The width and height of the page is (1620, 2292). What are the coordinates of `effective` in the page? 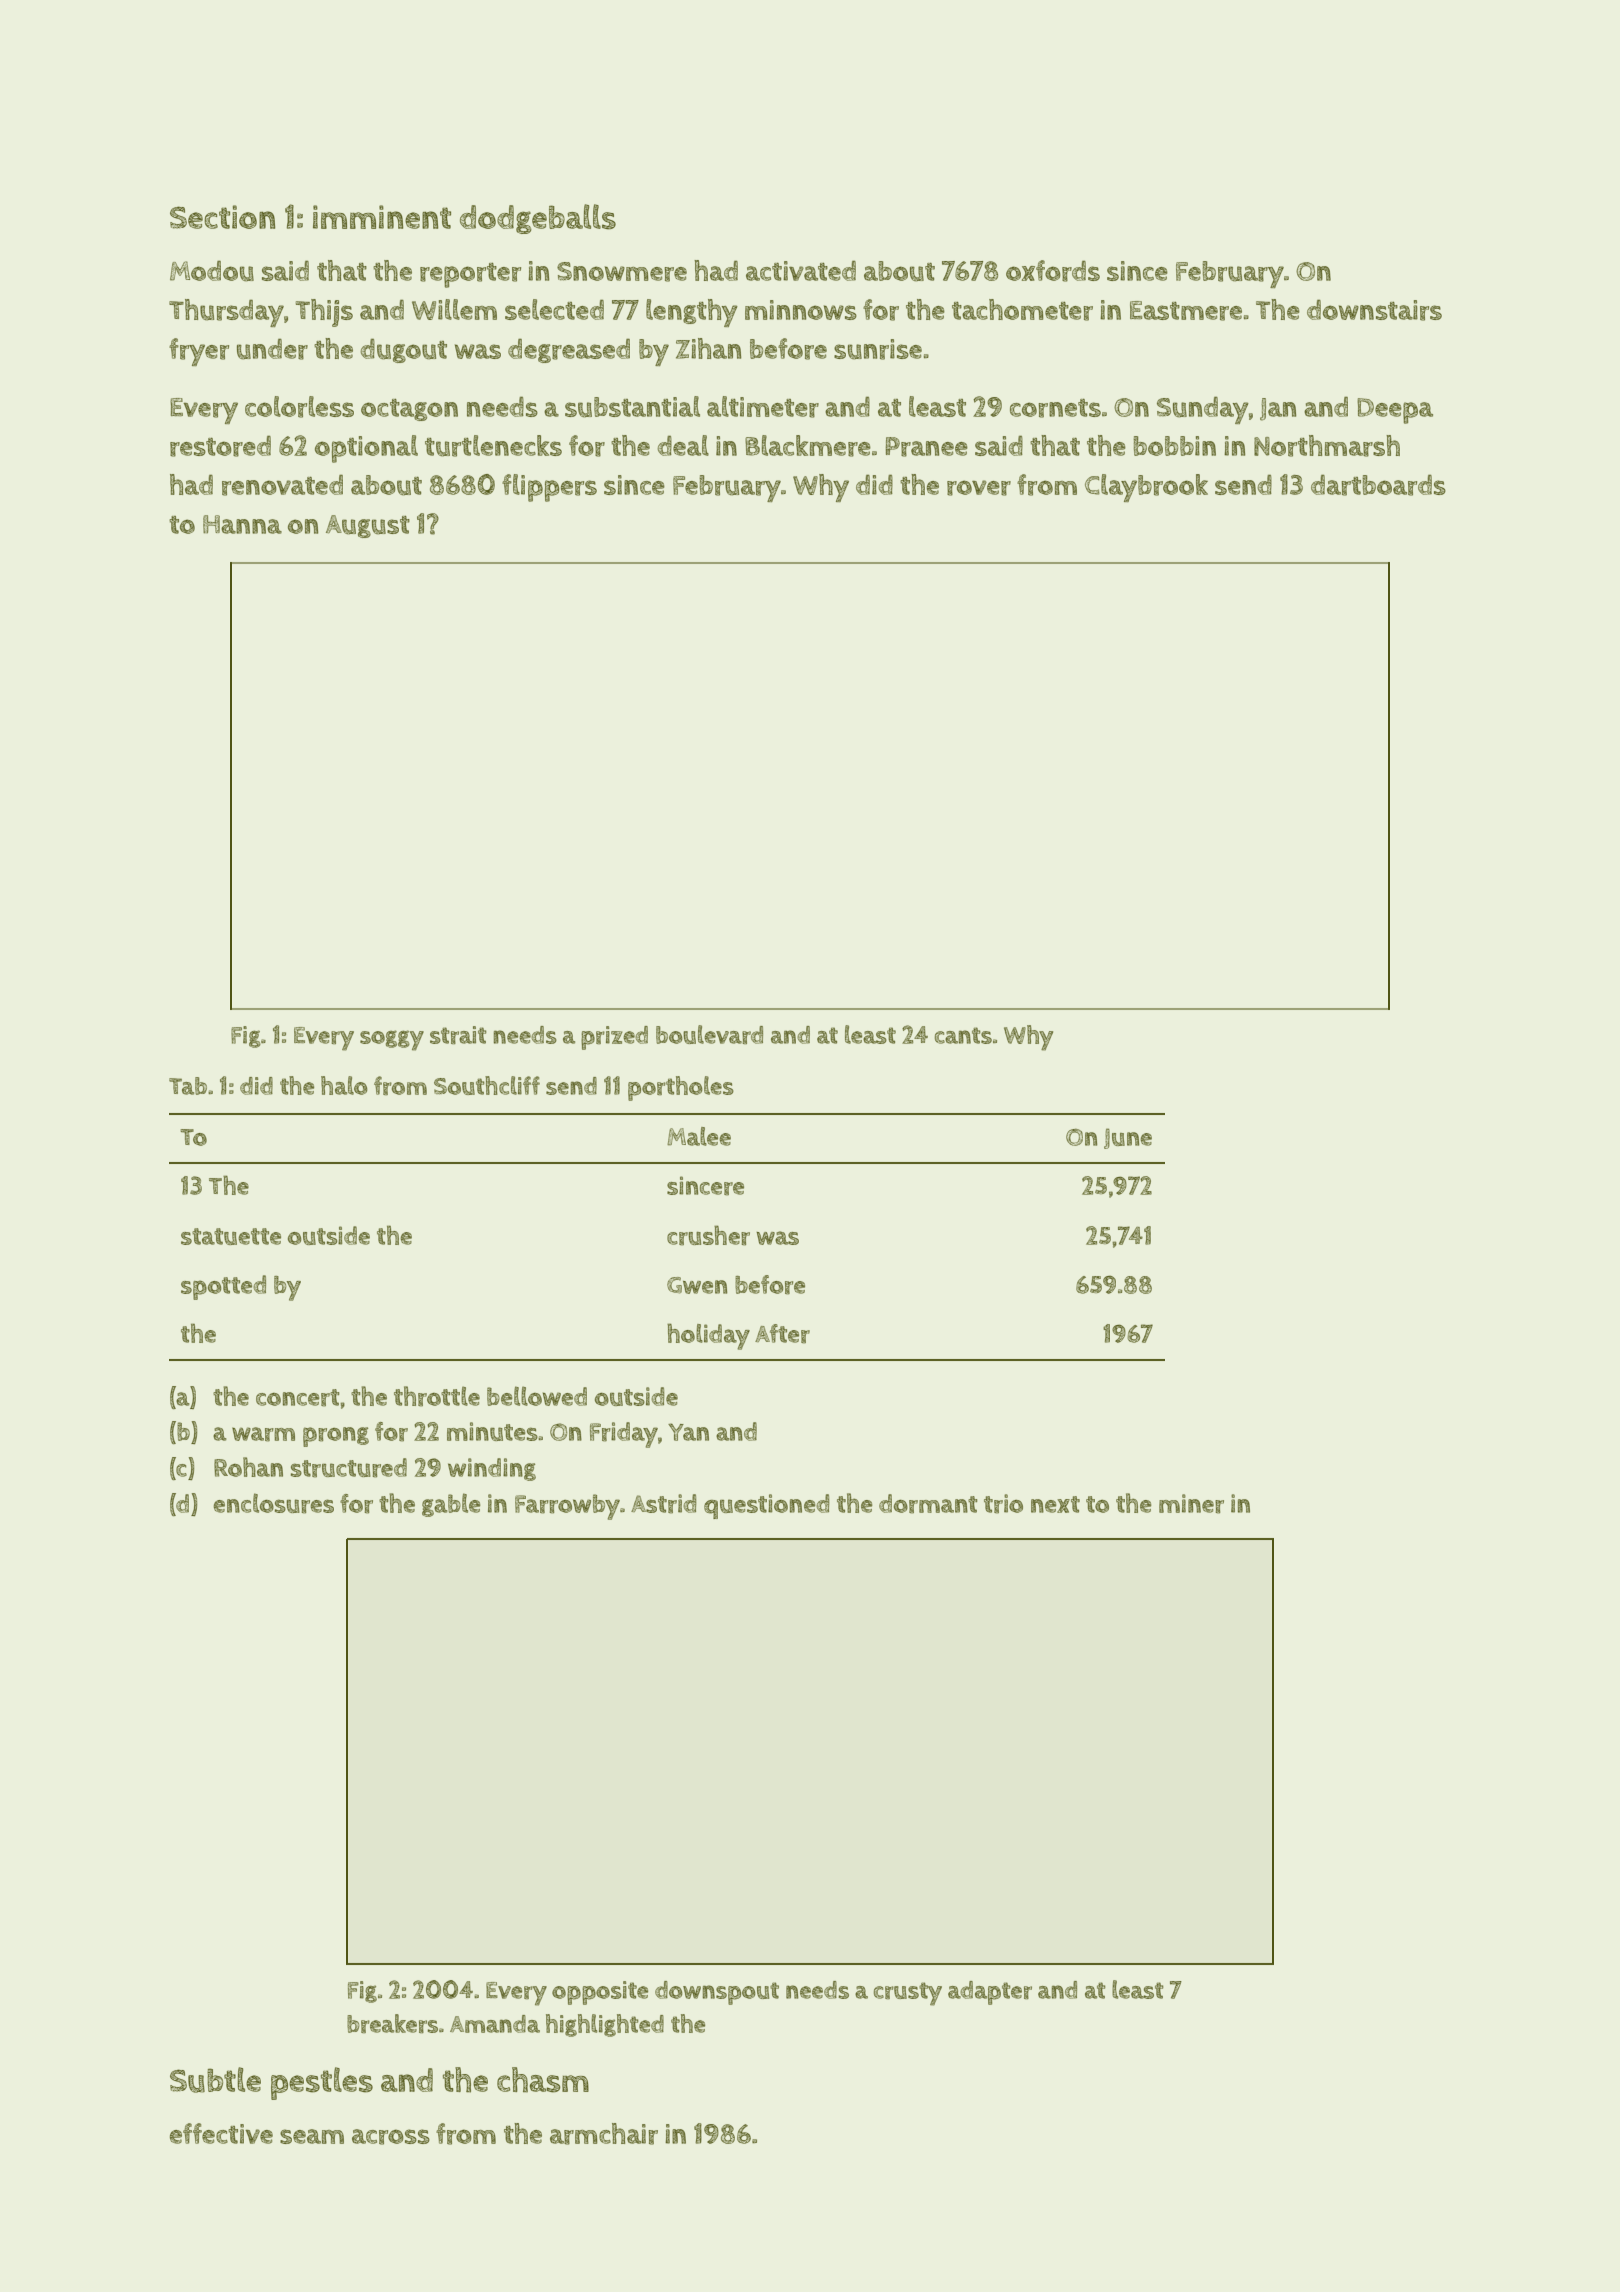 It's located at (221, 2133).
